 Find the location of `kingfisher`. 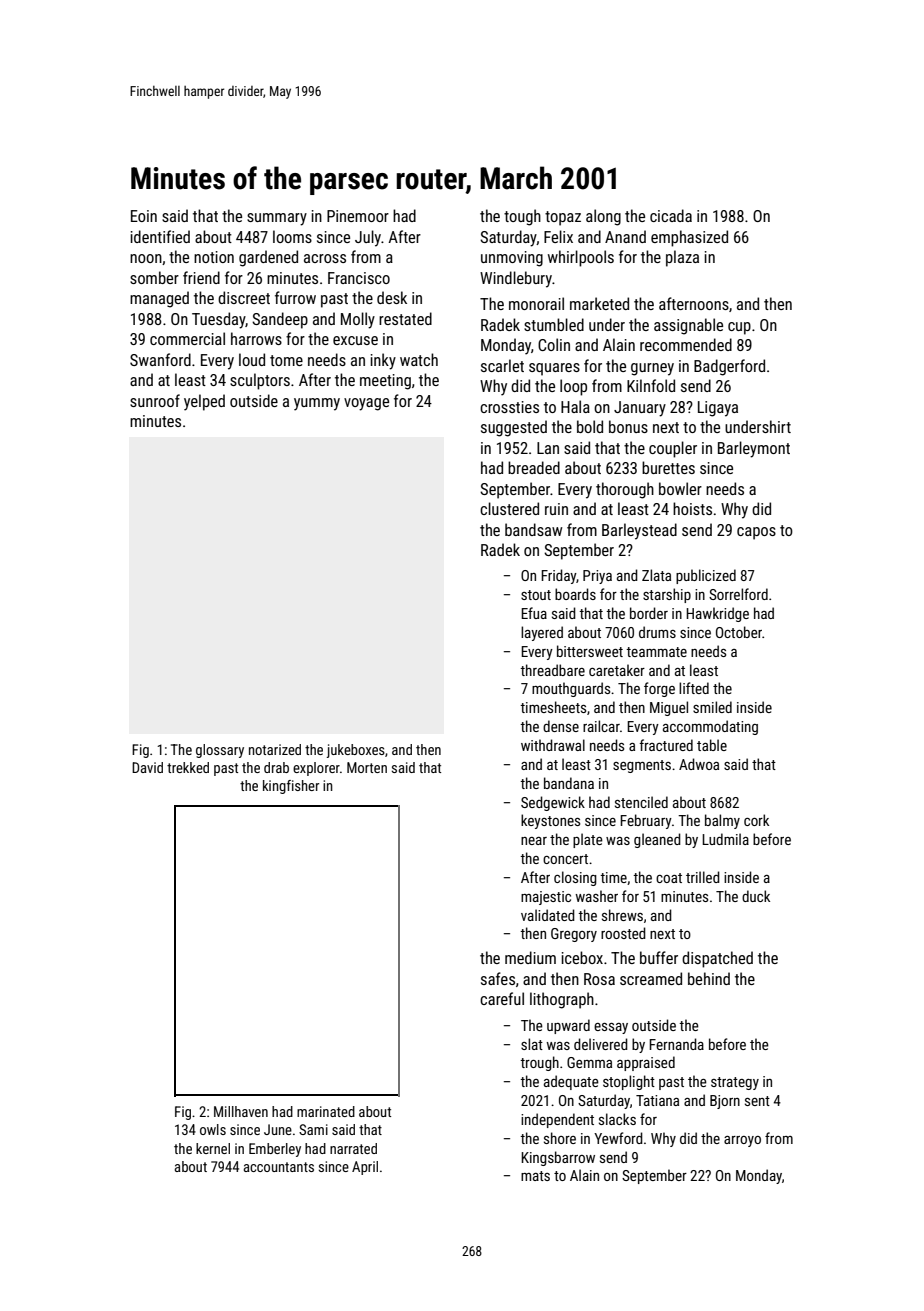

kingfisher is located at coordinates (291, 787).
